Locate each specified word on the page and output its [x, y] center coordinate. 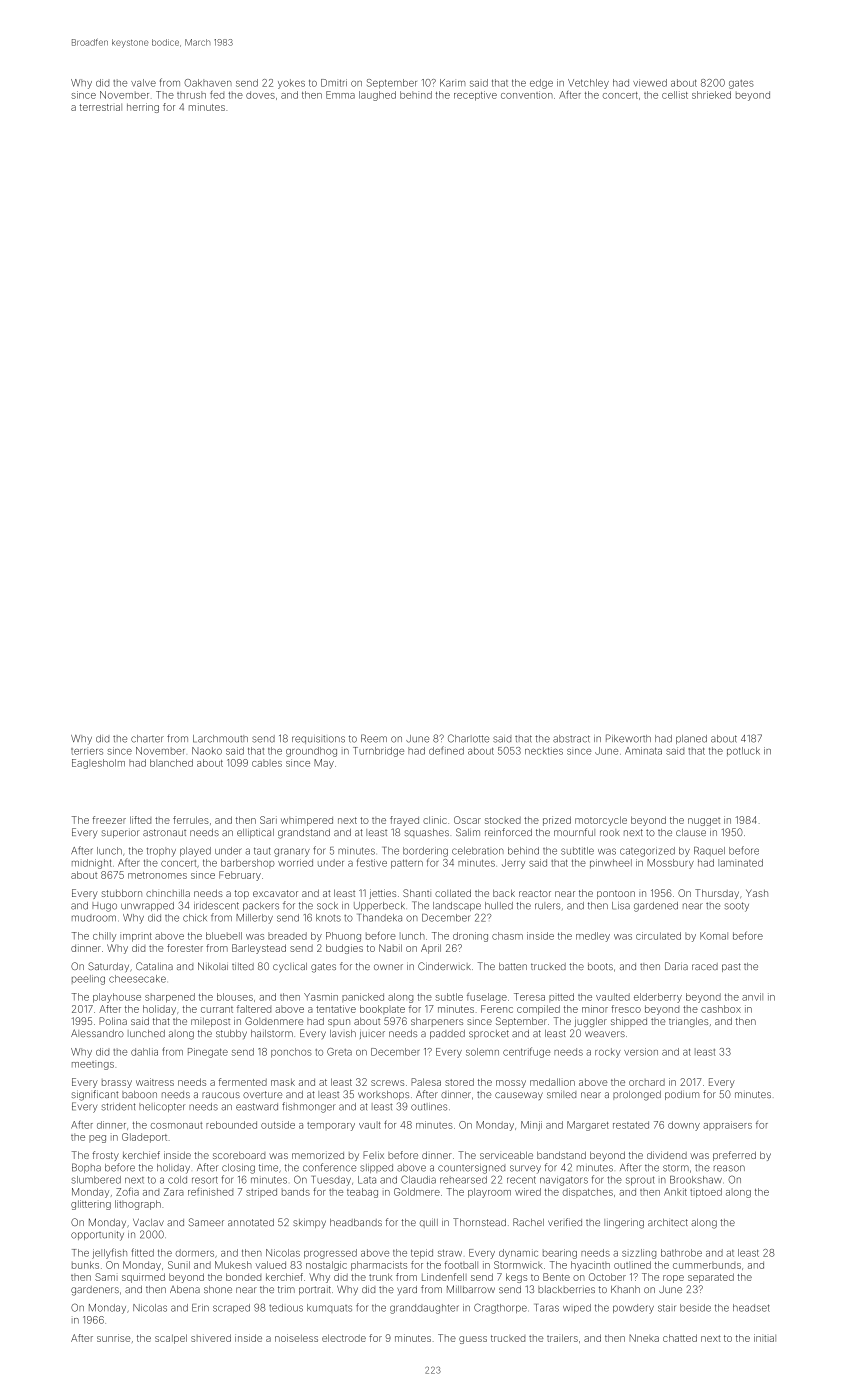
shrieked [711, 95]
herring [143, 108]
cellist [675, 95]
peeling [88, 980]
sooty [737, 907]
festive [372, 862]
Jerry [513, 864]
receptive [475, 96]
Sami [106, 1277]
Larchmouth [220, 739]
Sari [268, 820]
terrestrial [101, 107]
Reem [374, 738]
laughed [377, 96]
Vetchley [588, 84]
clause [691, 832]
